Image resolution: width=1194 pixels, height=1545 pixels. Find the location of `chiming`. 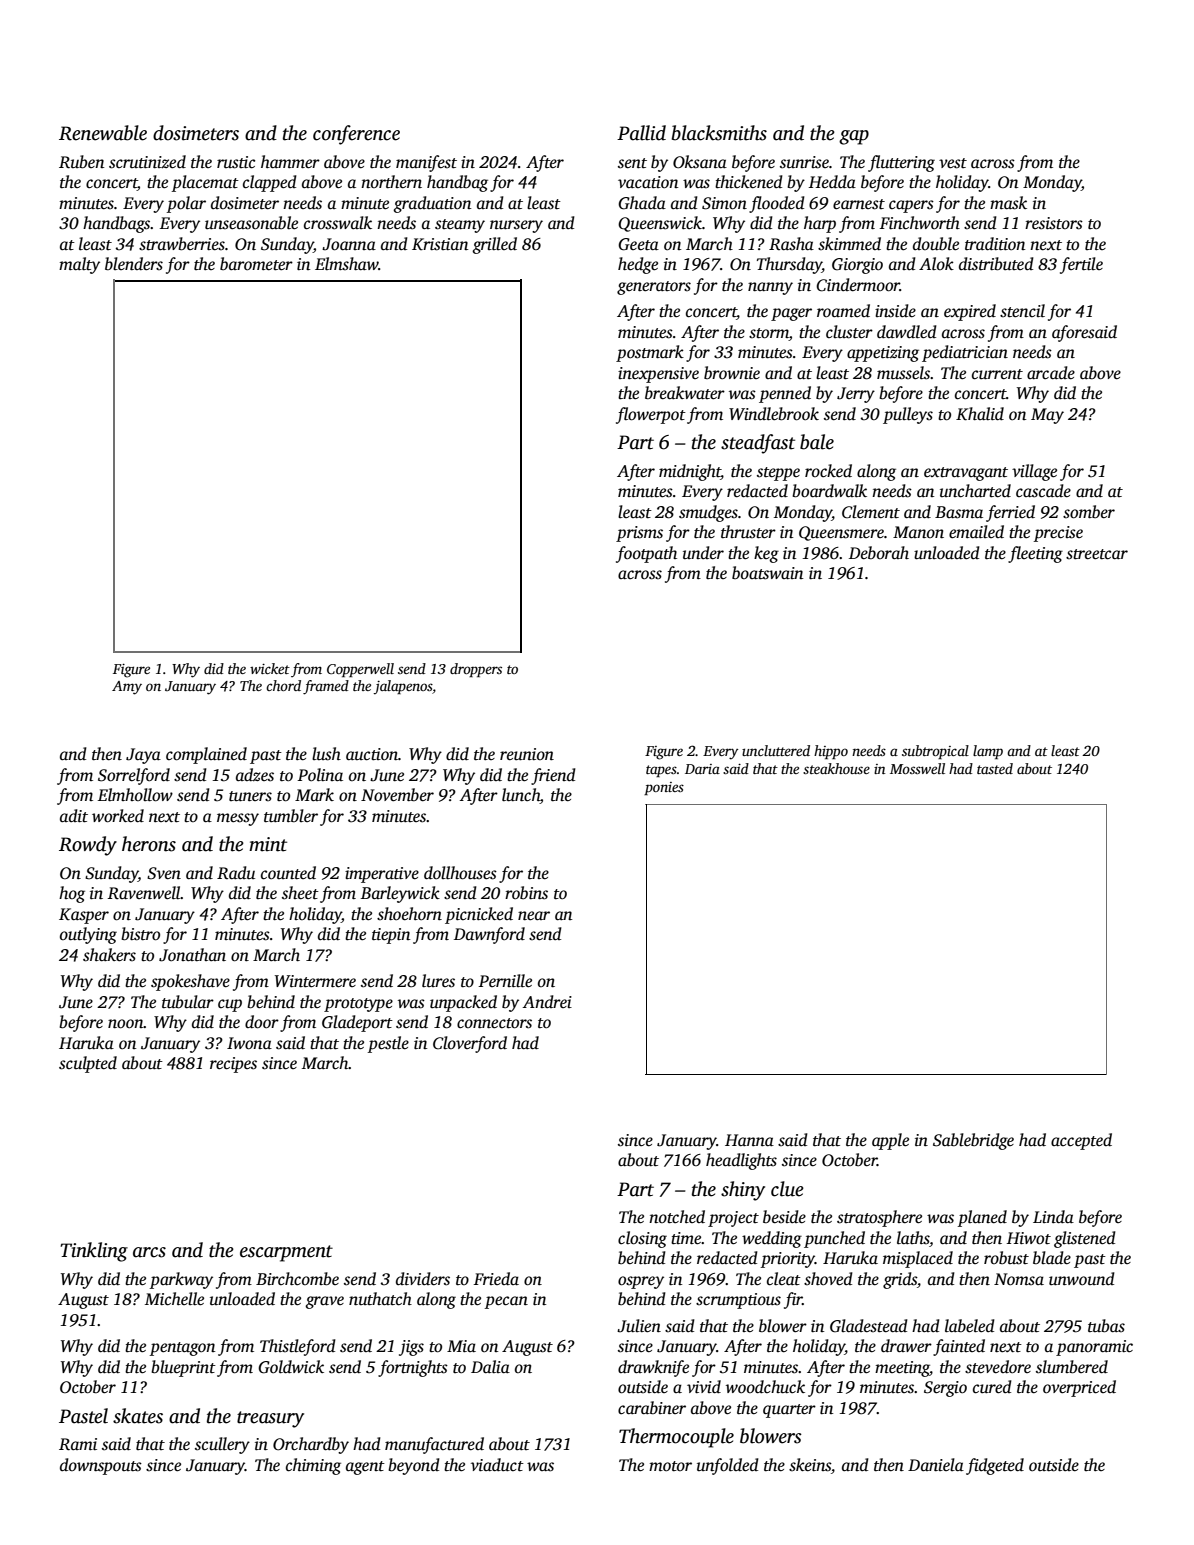

chiming is located at coordinates (313, 1466).
